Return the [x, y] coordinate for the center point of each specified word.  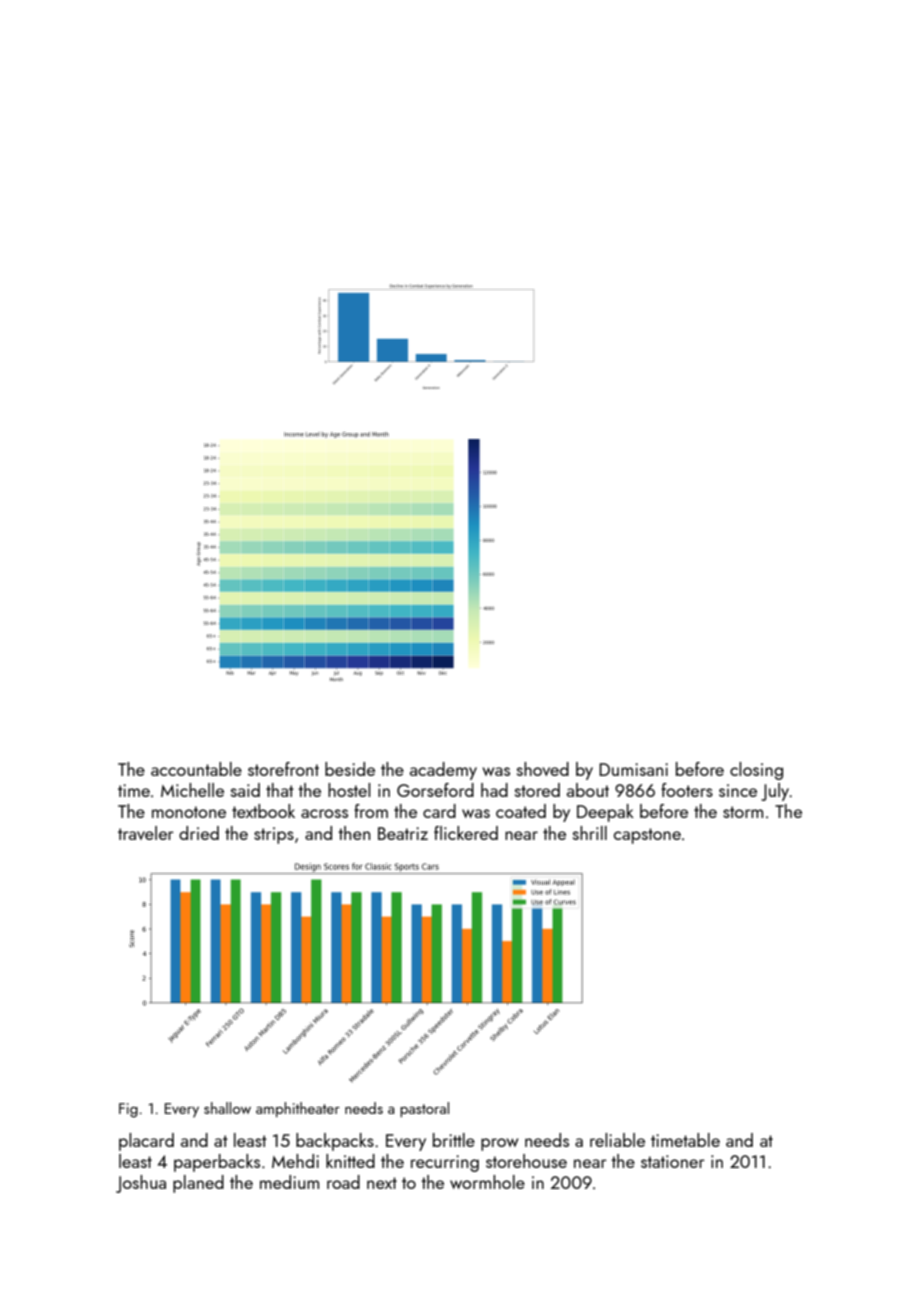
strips [274, 835]
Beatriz [403, 833]
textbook [263, 811]
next [382, 1183]
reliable [617, 1140]
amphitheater [298, 1109]
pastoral [424, 1109]
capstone [647, 836]
